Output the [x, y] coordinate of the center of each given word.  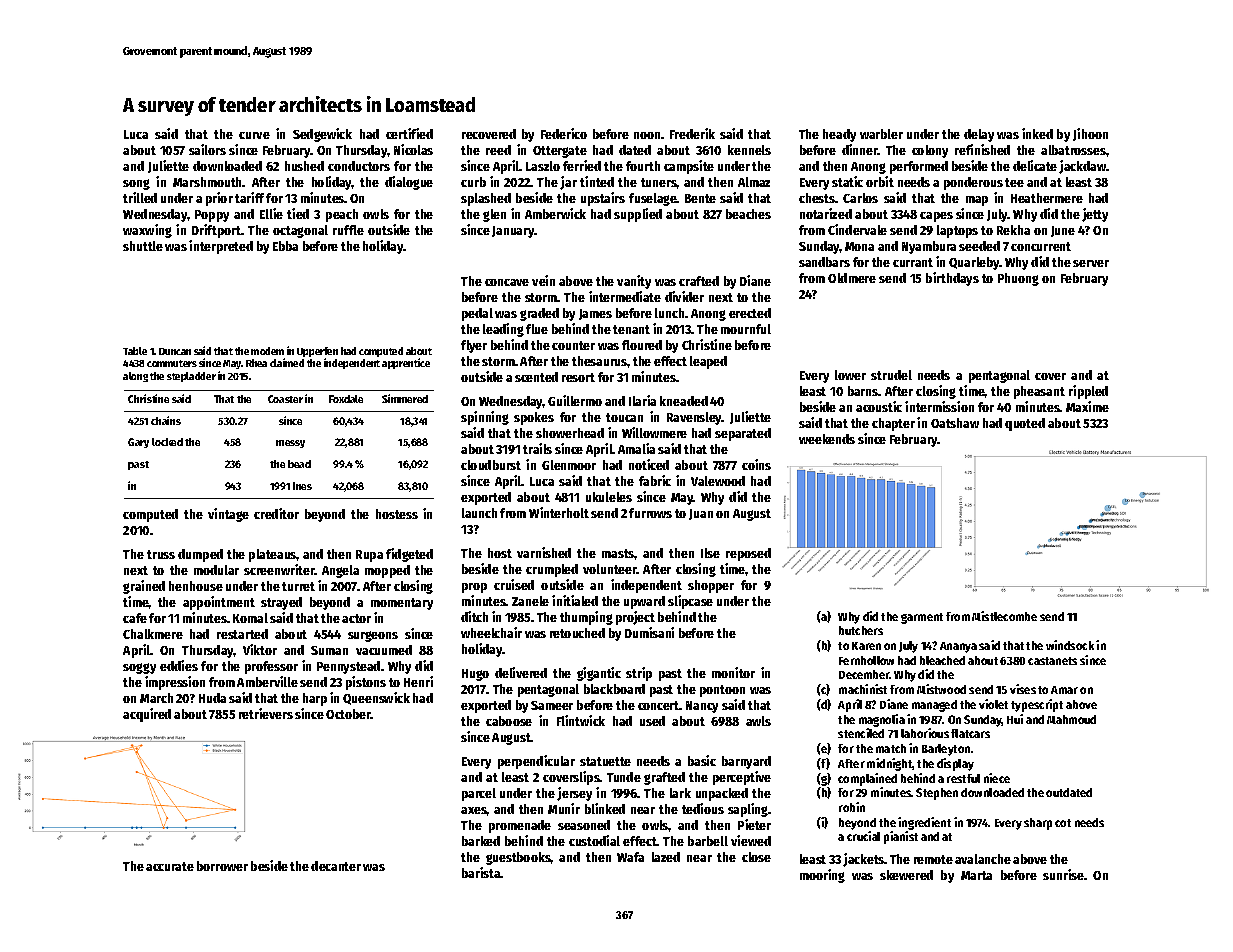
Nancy [702, 707]
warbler [881, 134]
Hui [1015, 719]
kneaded [684, 401]
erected [750, 313]
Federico [564, 133]
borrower [222, 866]
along [135, 377]
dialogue [409, 183]
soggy [139, 668]
